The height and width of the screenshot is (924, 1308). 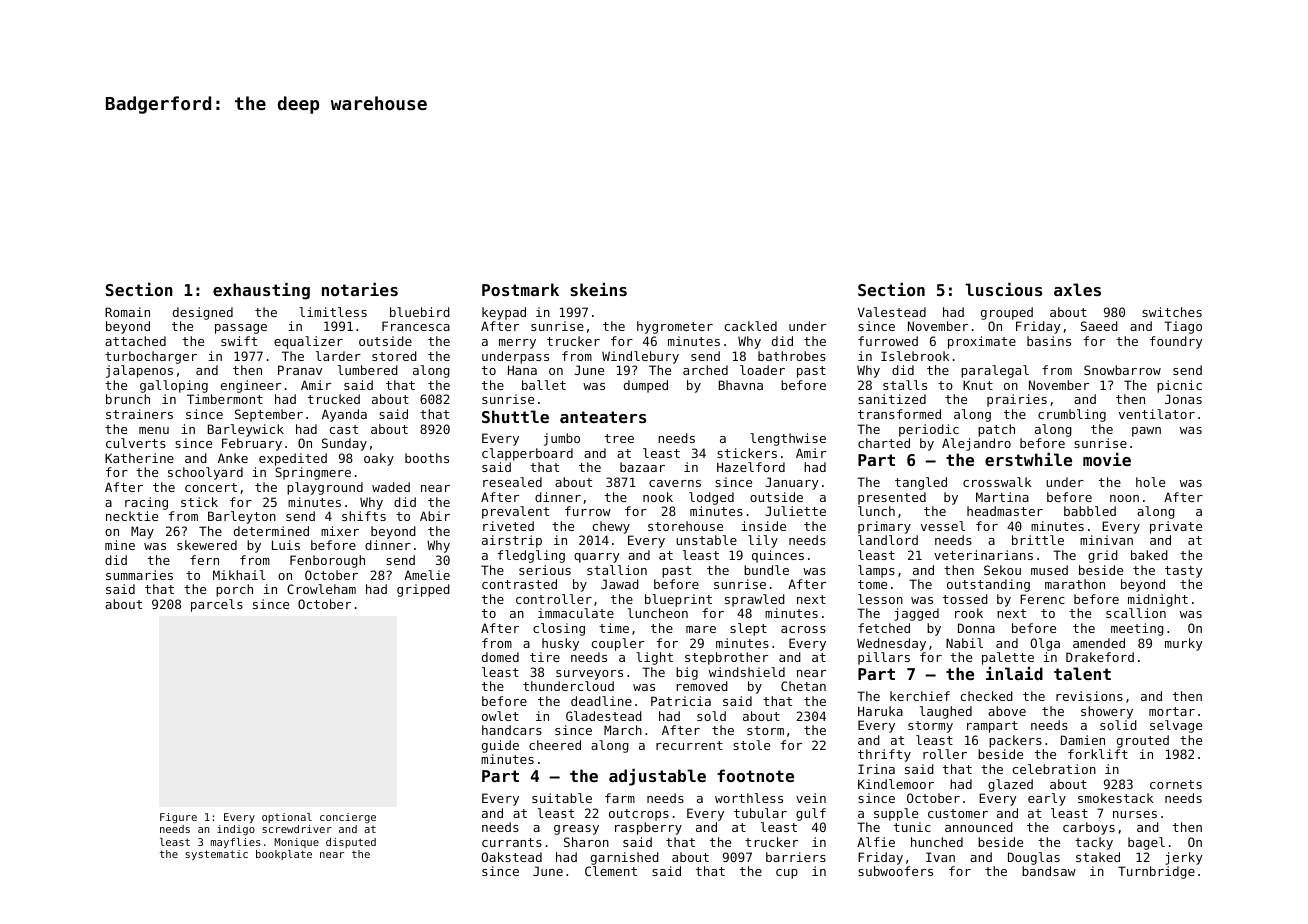 I want to click on limitless, so click(x=333, y=312).
